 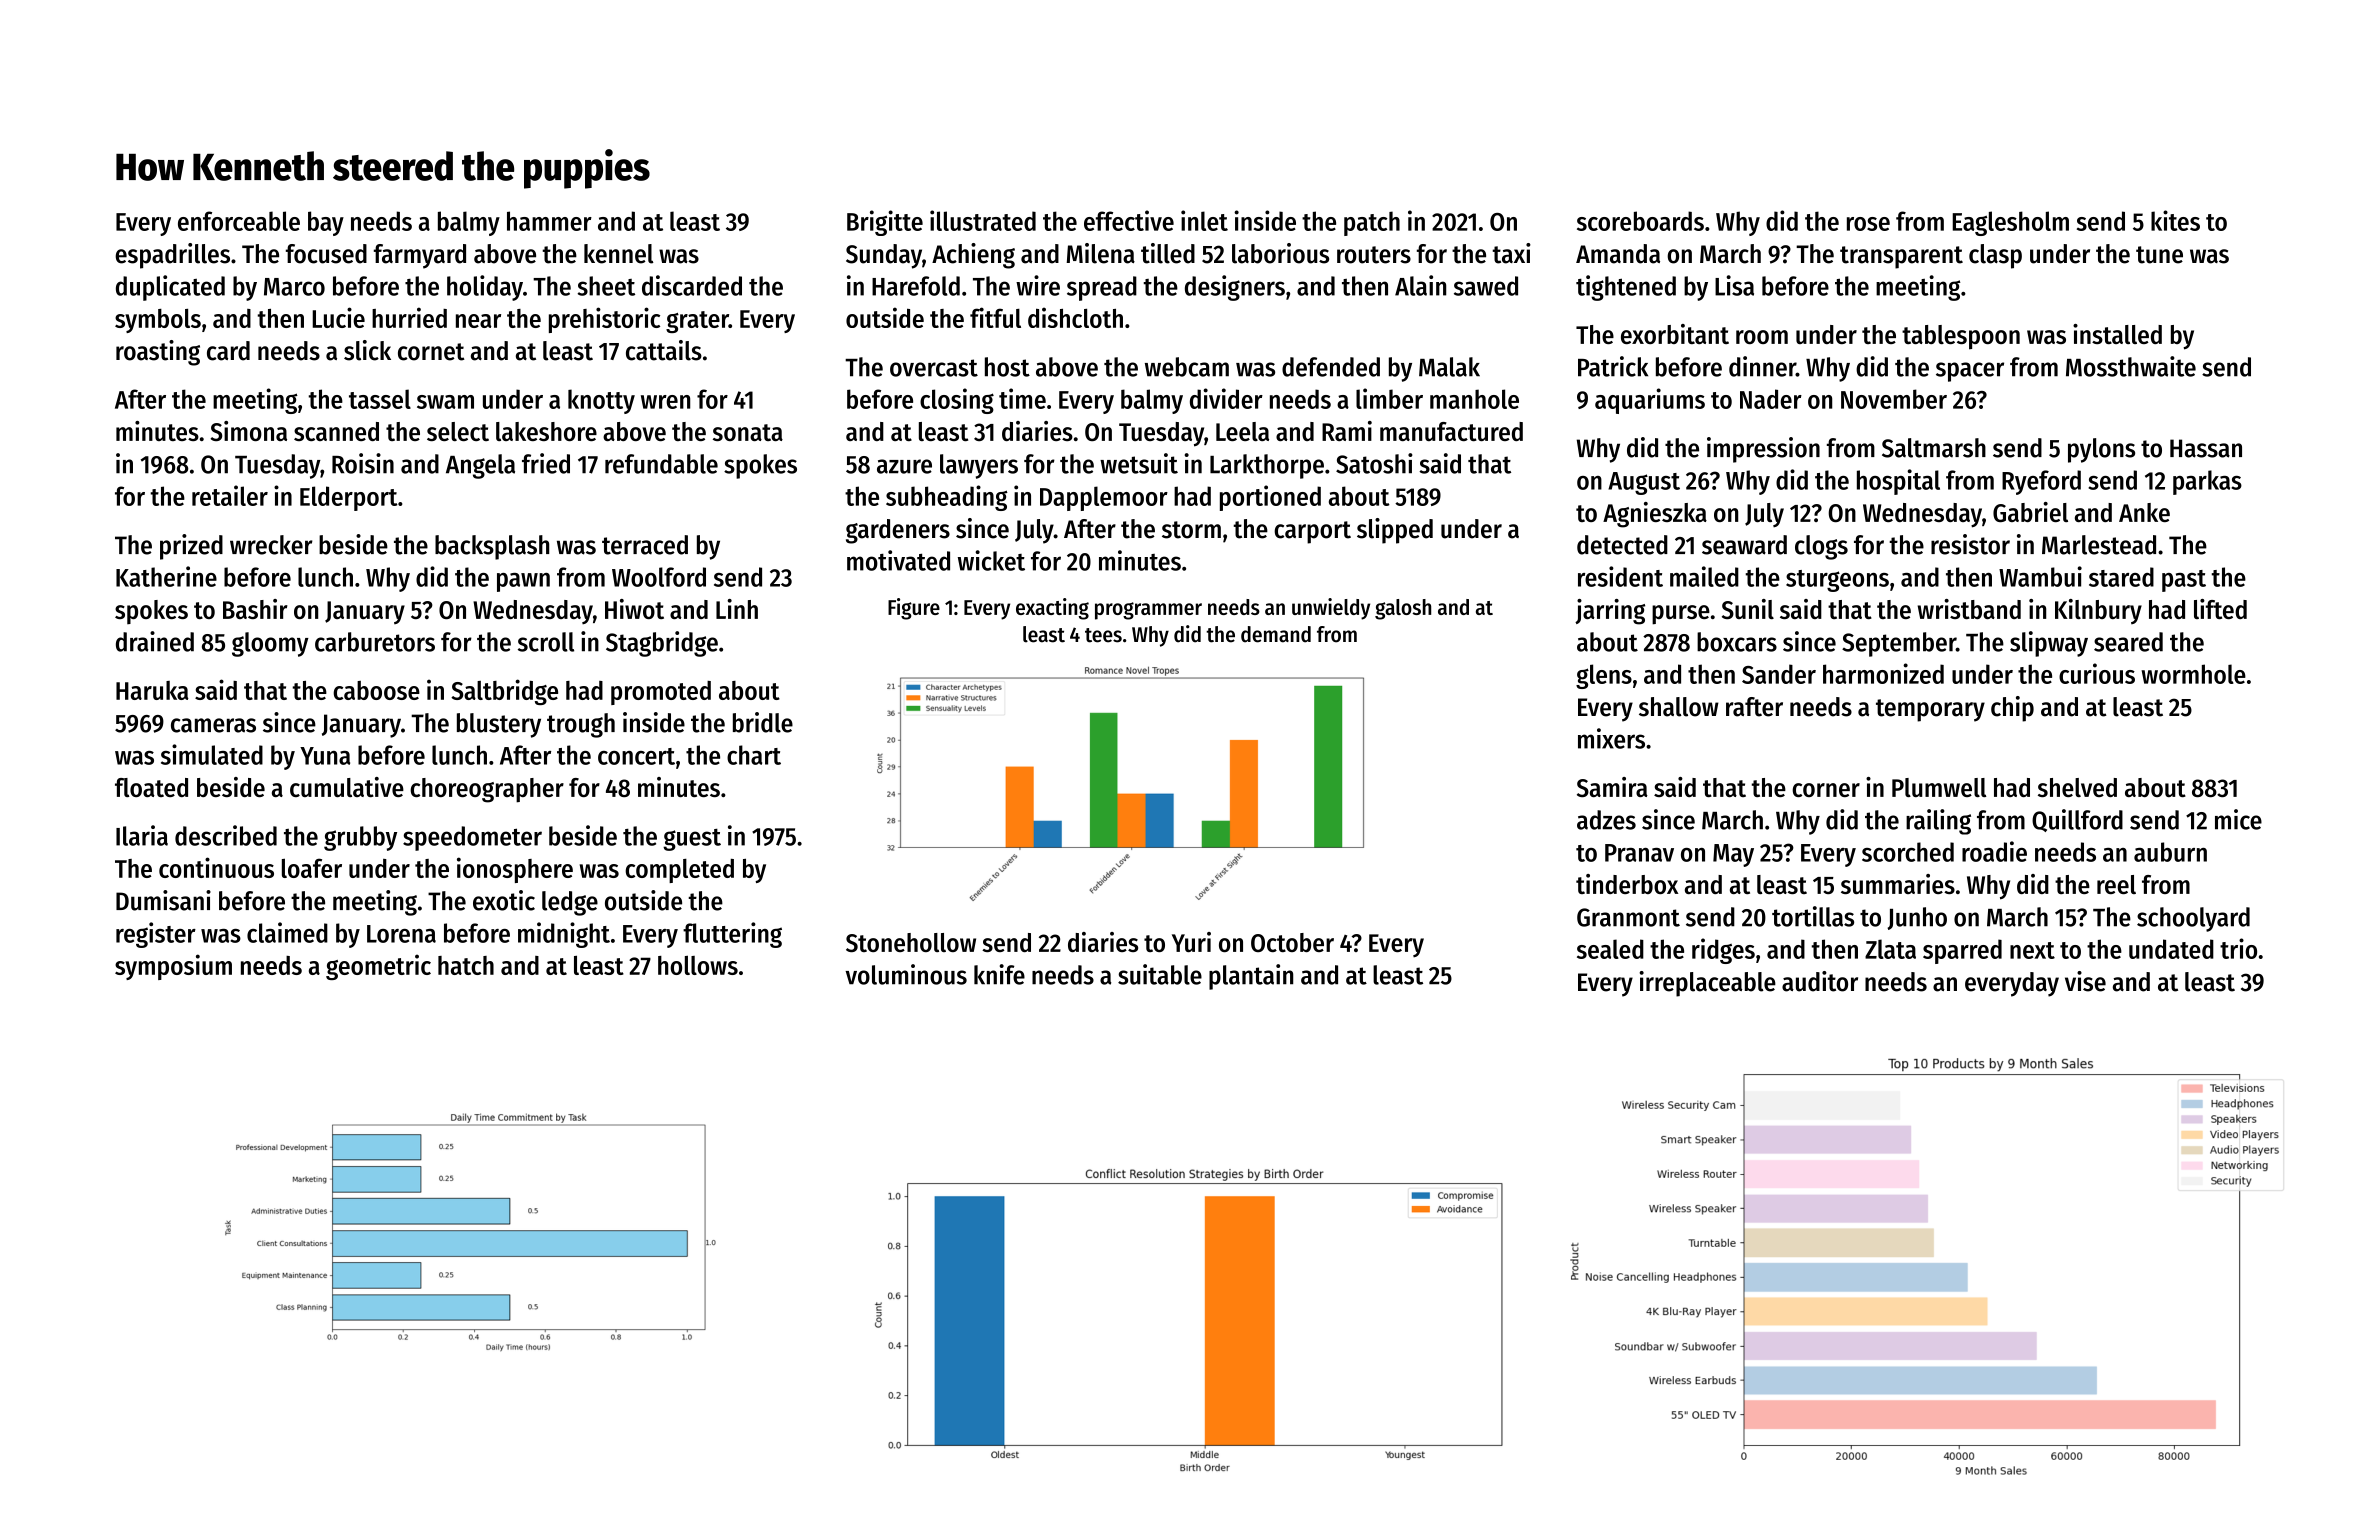 What do you see at coordinates (581, 725) in the document?
I see `trough` at bounding box center [581, 725].
